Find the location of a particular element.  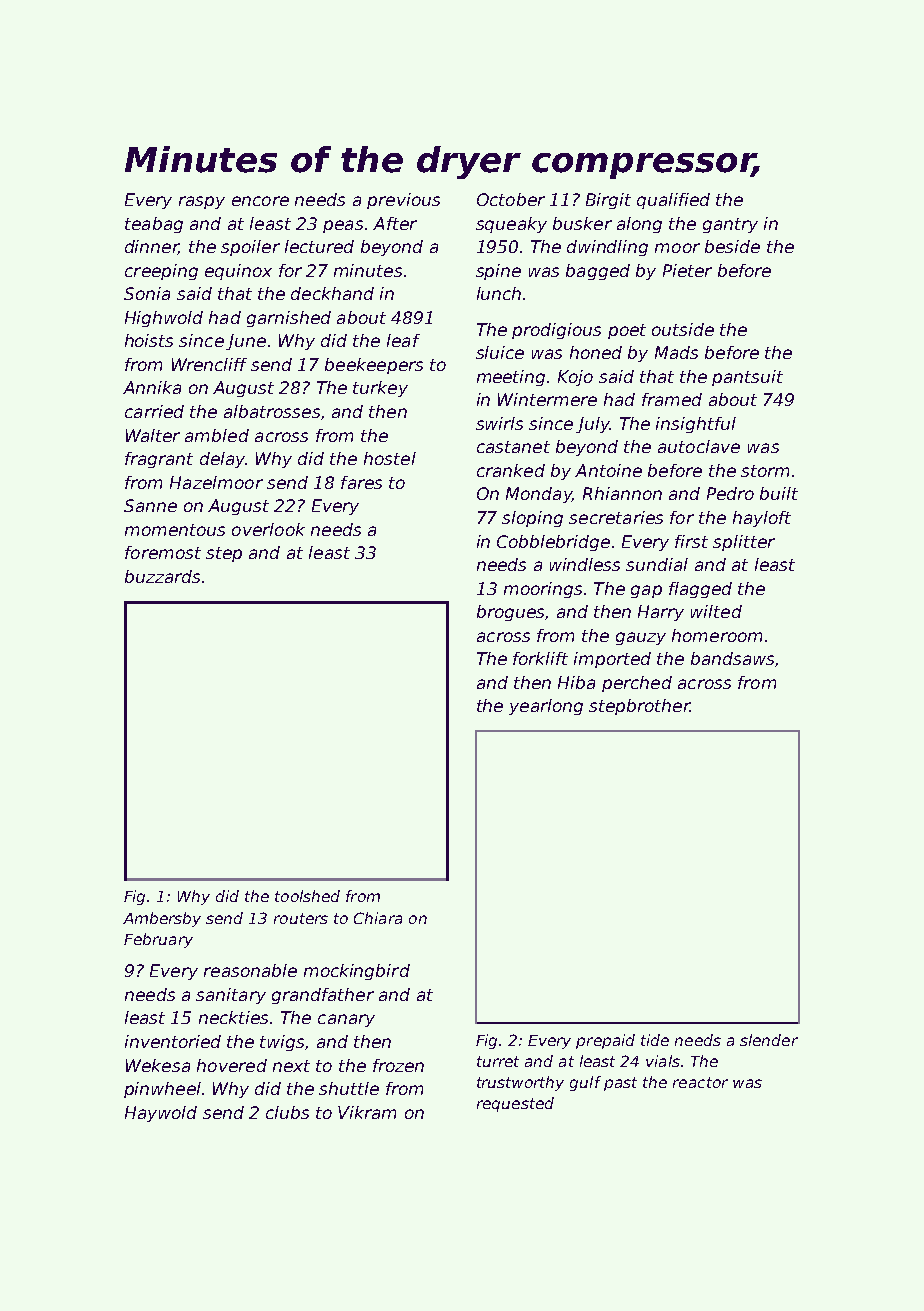

encore is located at coordinates (260, 201).
